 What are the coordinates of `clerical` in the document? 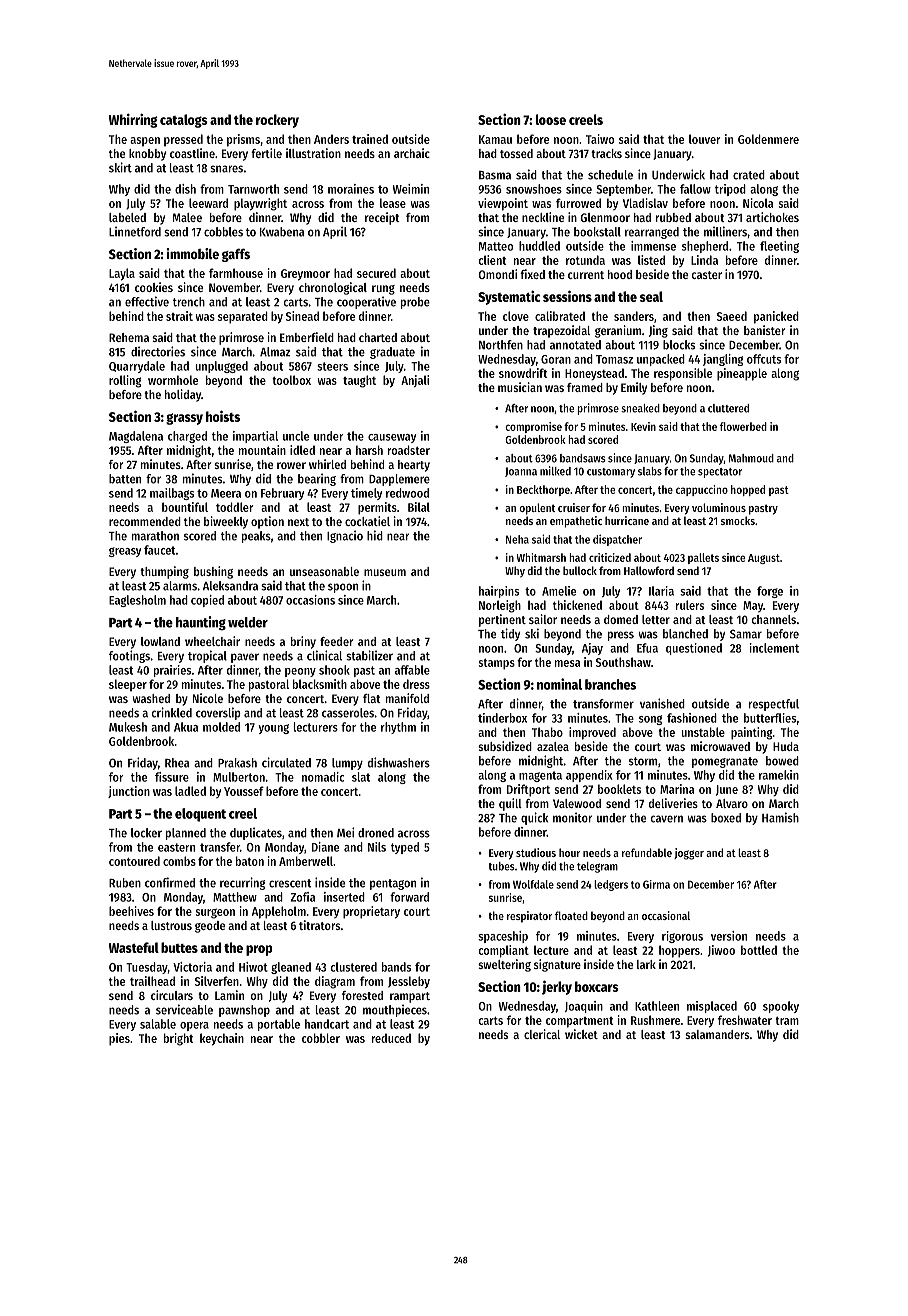 It's located at (542, 1034).
